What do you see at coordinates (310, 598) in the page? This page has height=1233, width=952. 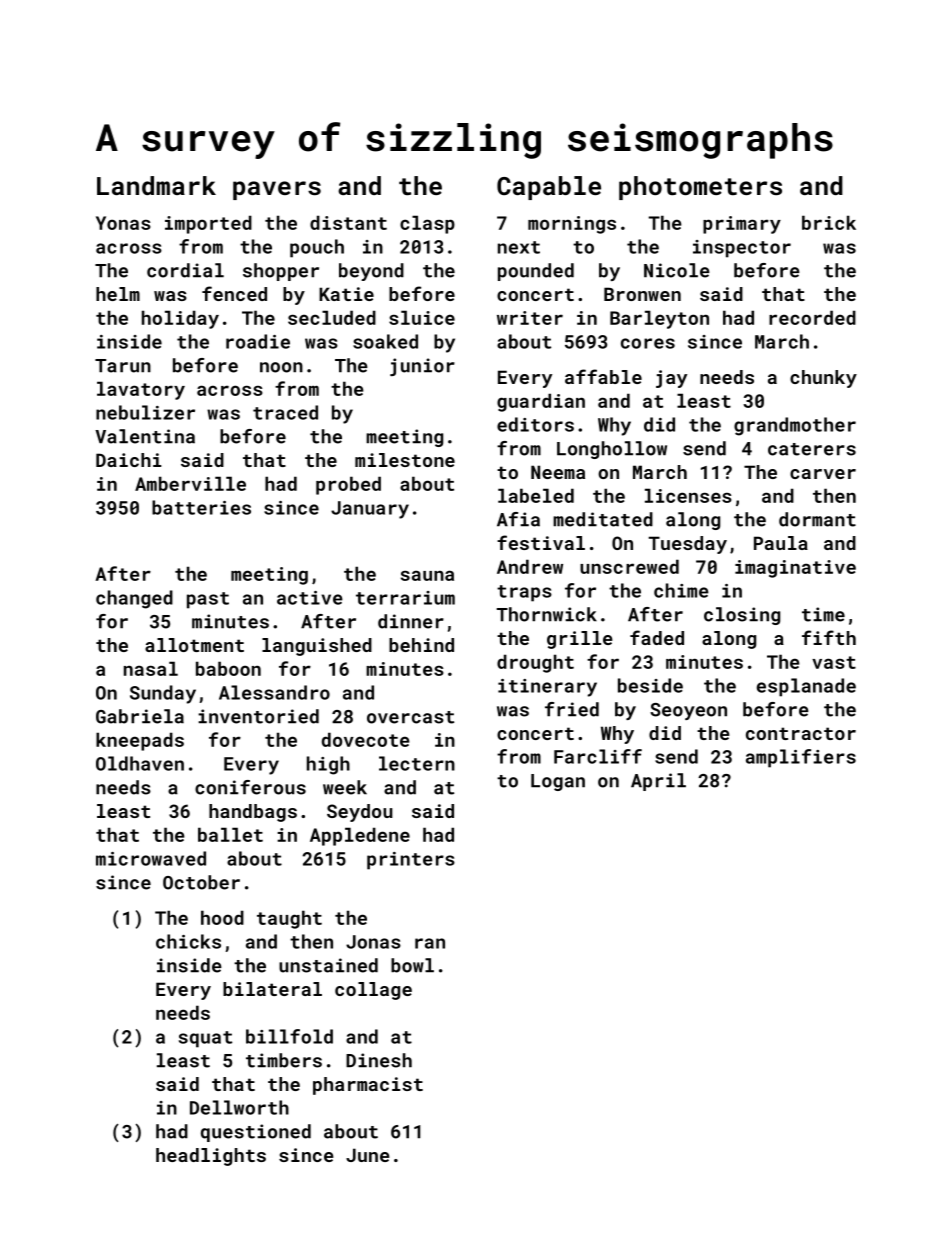 I see `active` at bounding box center [310, 598].
